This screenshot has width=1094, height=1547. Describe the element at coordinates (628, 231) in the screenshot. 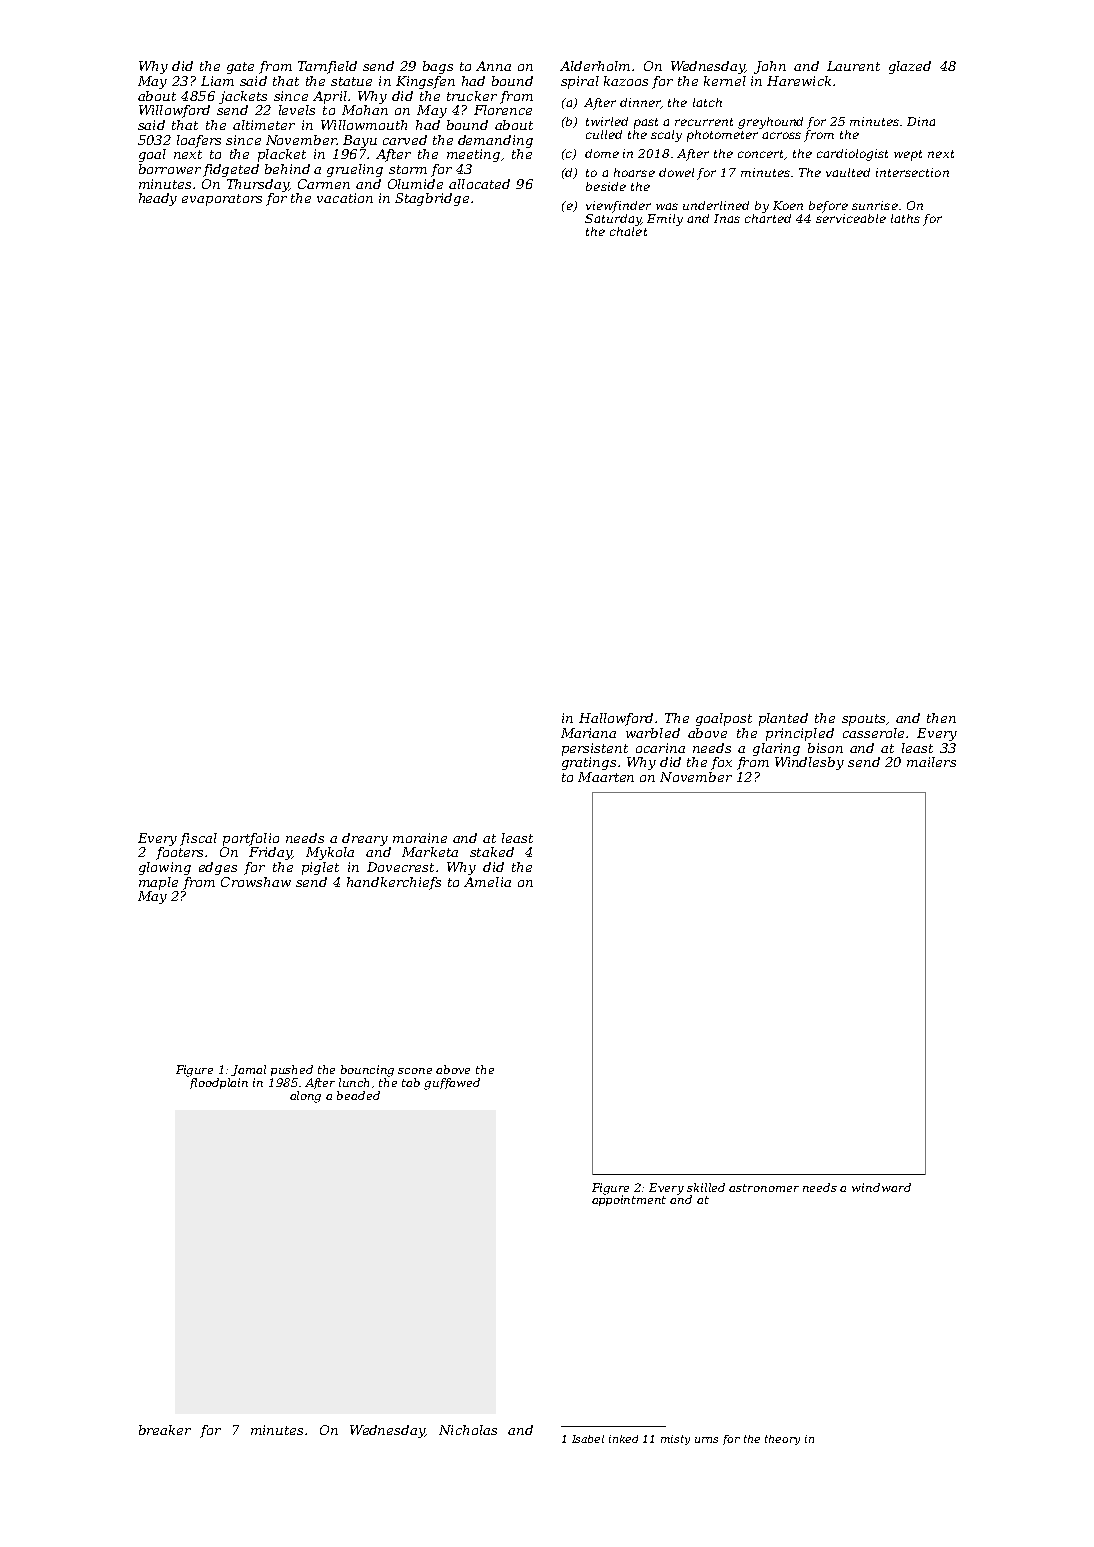

I see `chalet` at that location.
